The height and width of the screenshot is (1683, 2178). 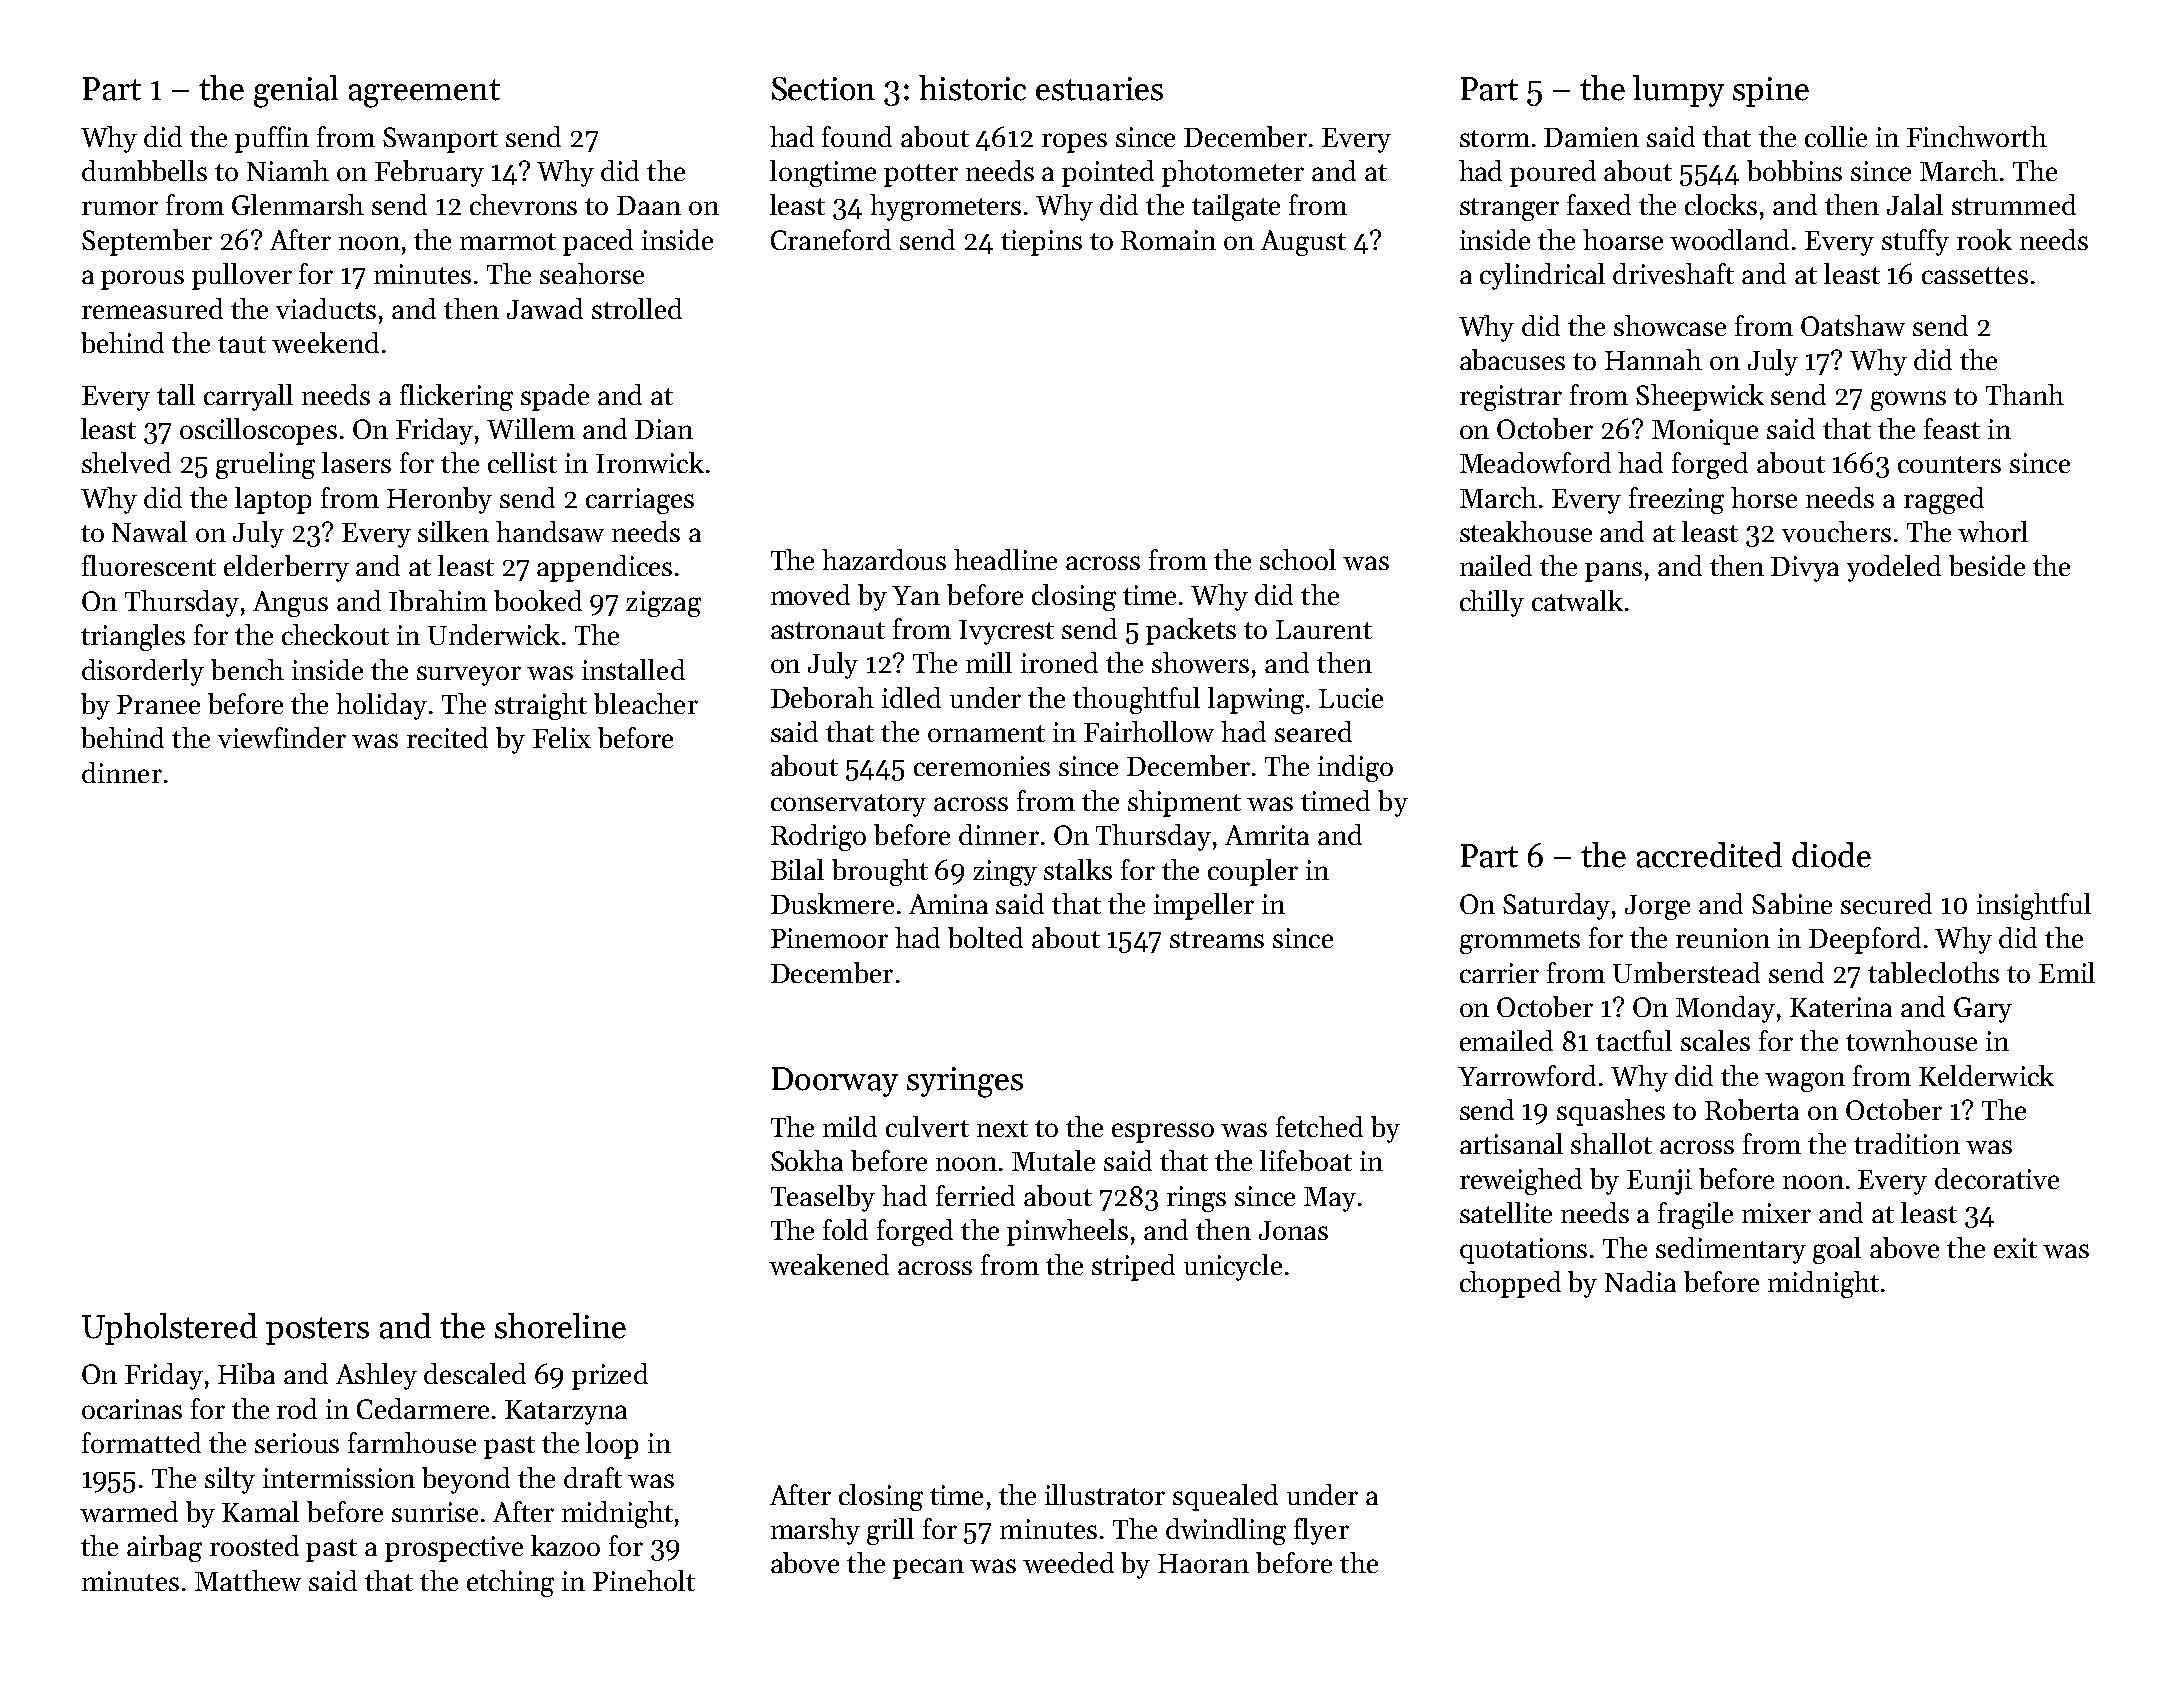 I want to click on hygrometers, so click(x=945, y=207).
